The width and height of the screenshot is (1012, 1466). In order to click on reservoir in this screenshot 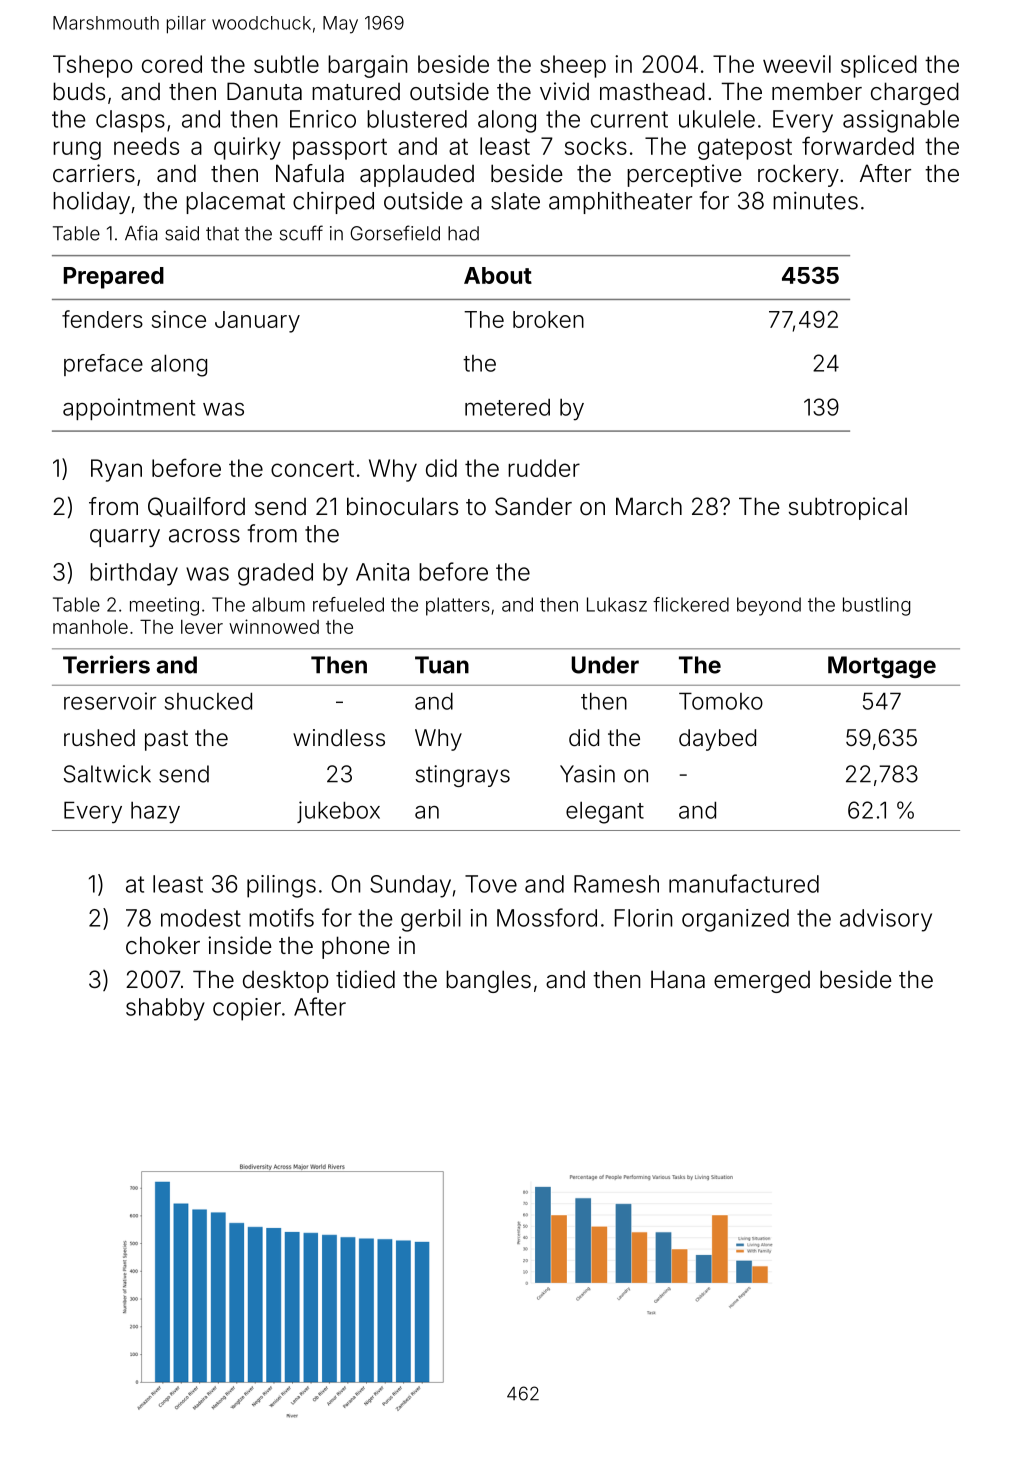, I will do `click(110, 701)`.
